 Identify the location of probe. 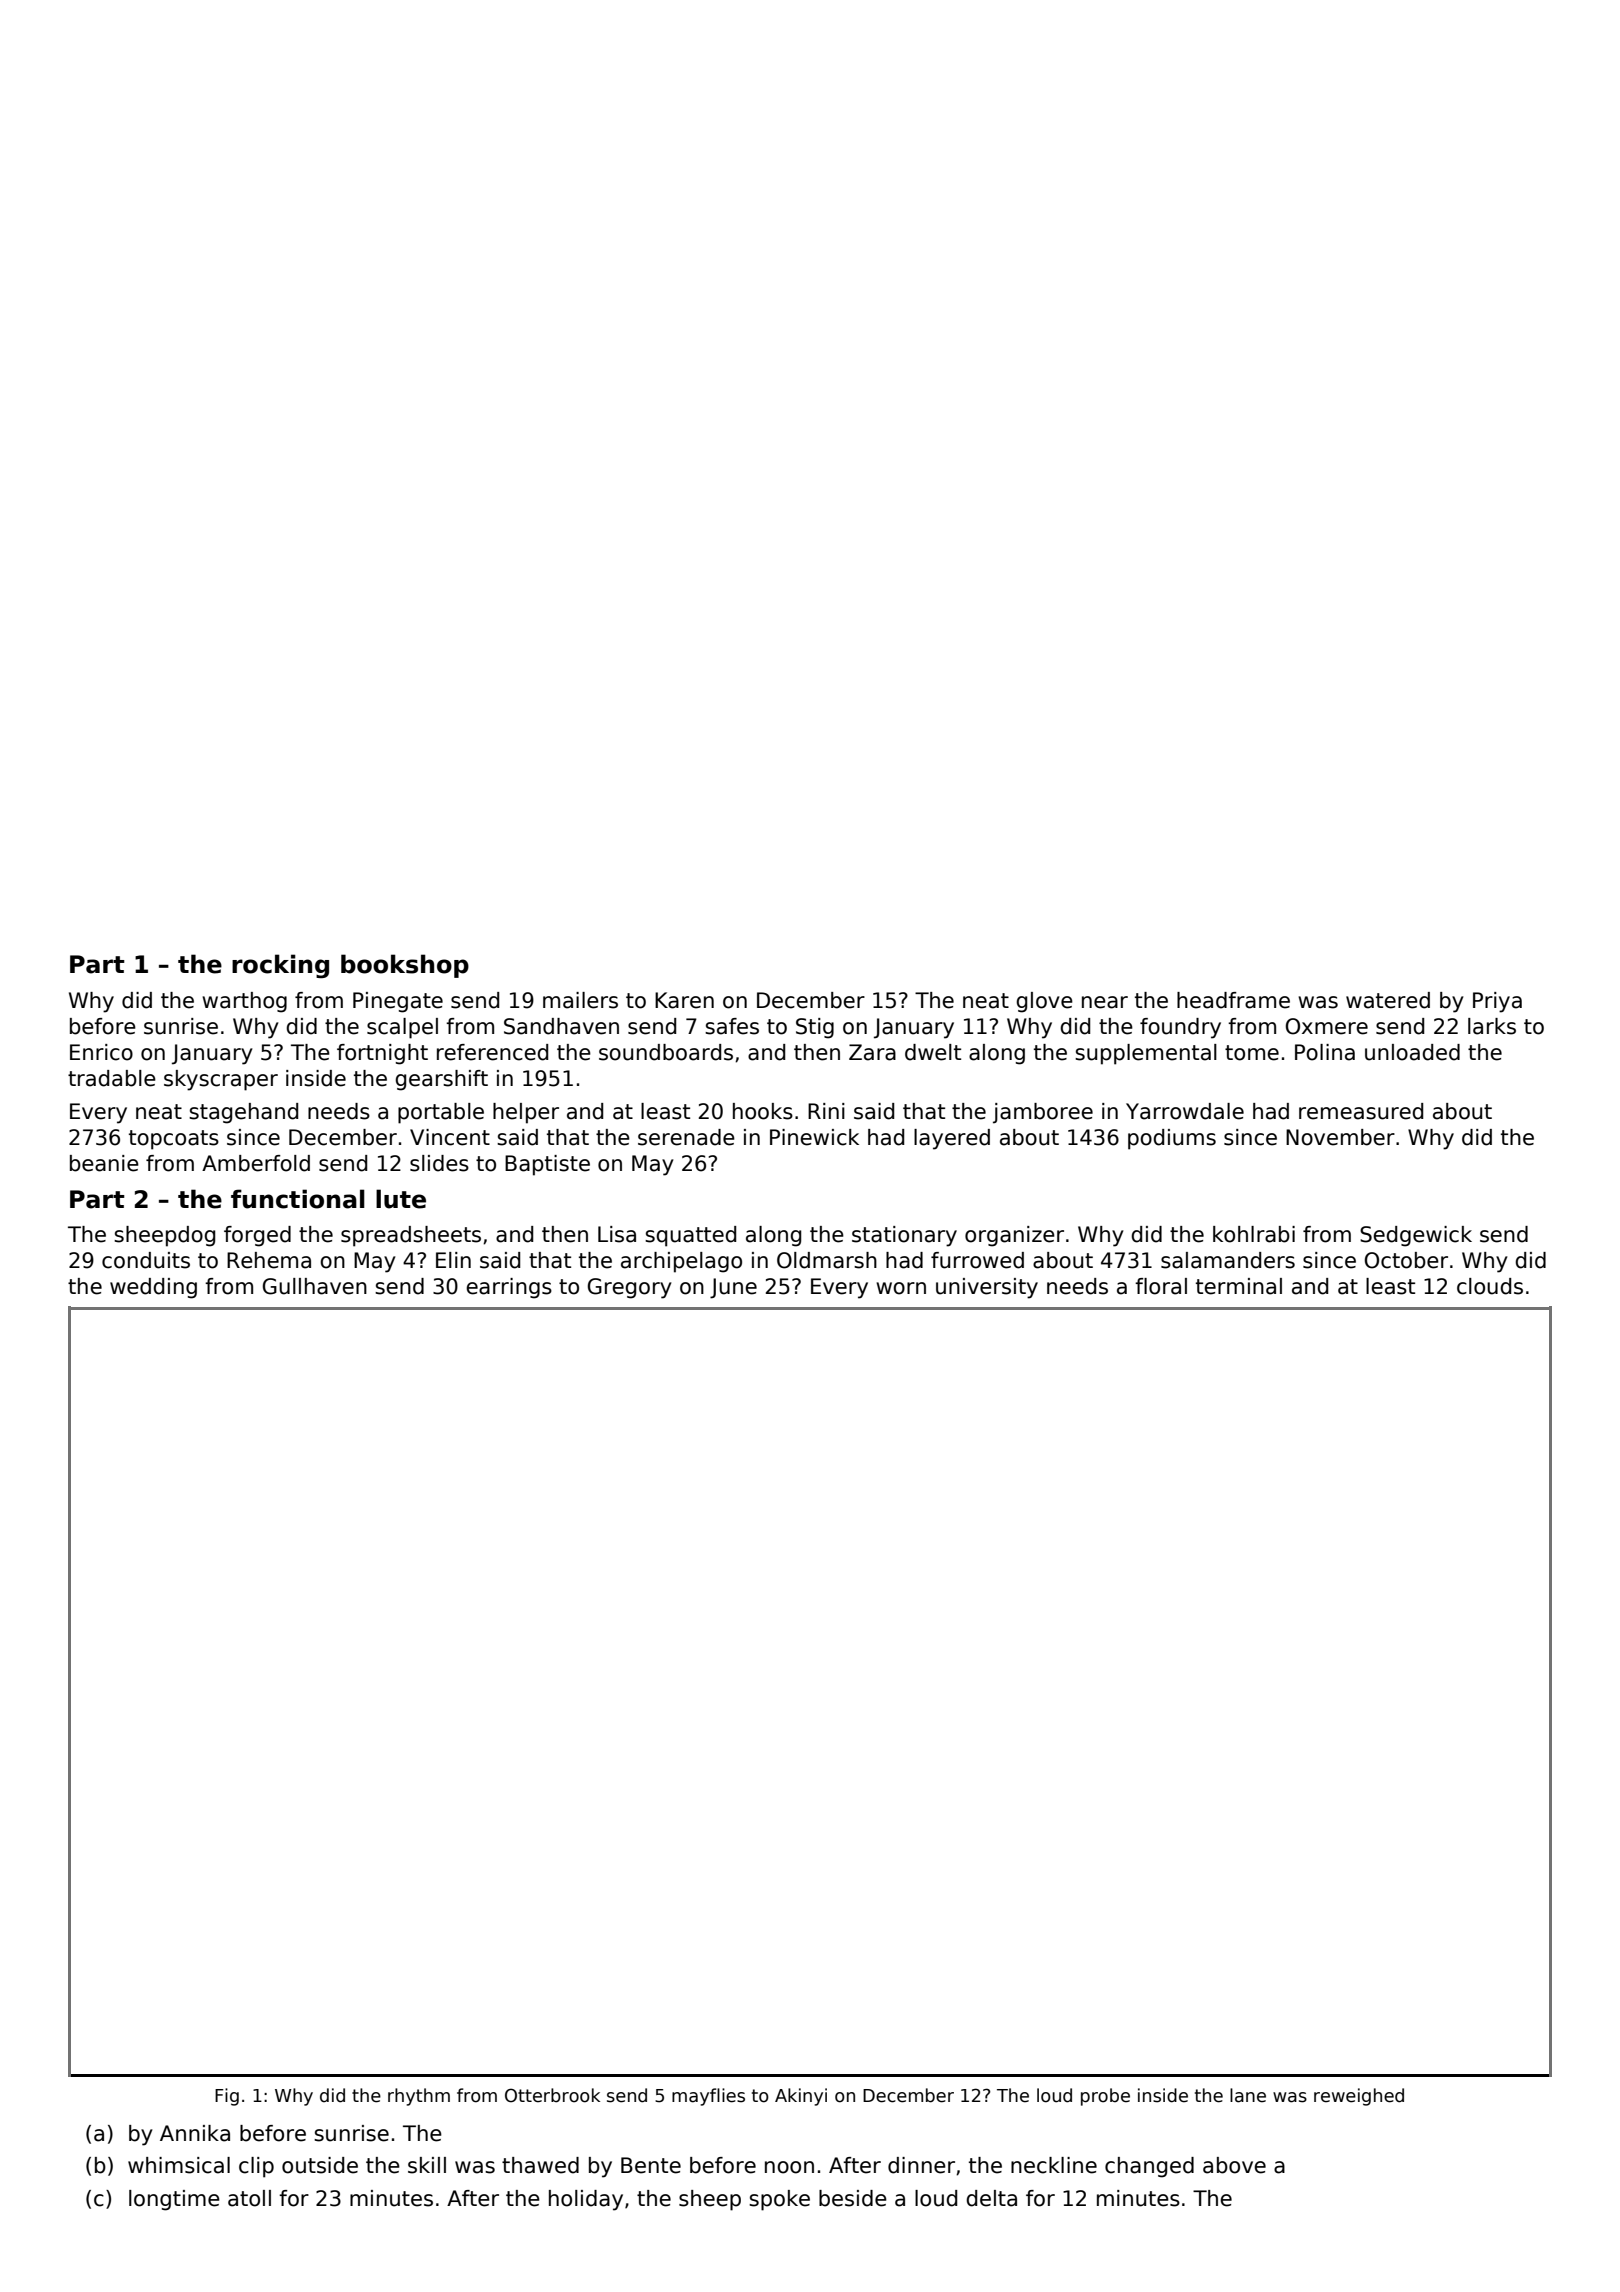
(1105, 2097).
